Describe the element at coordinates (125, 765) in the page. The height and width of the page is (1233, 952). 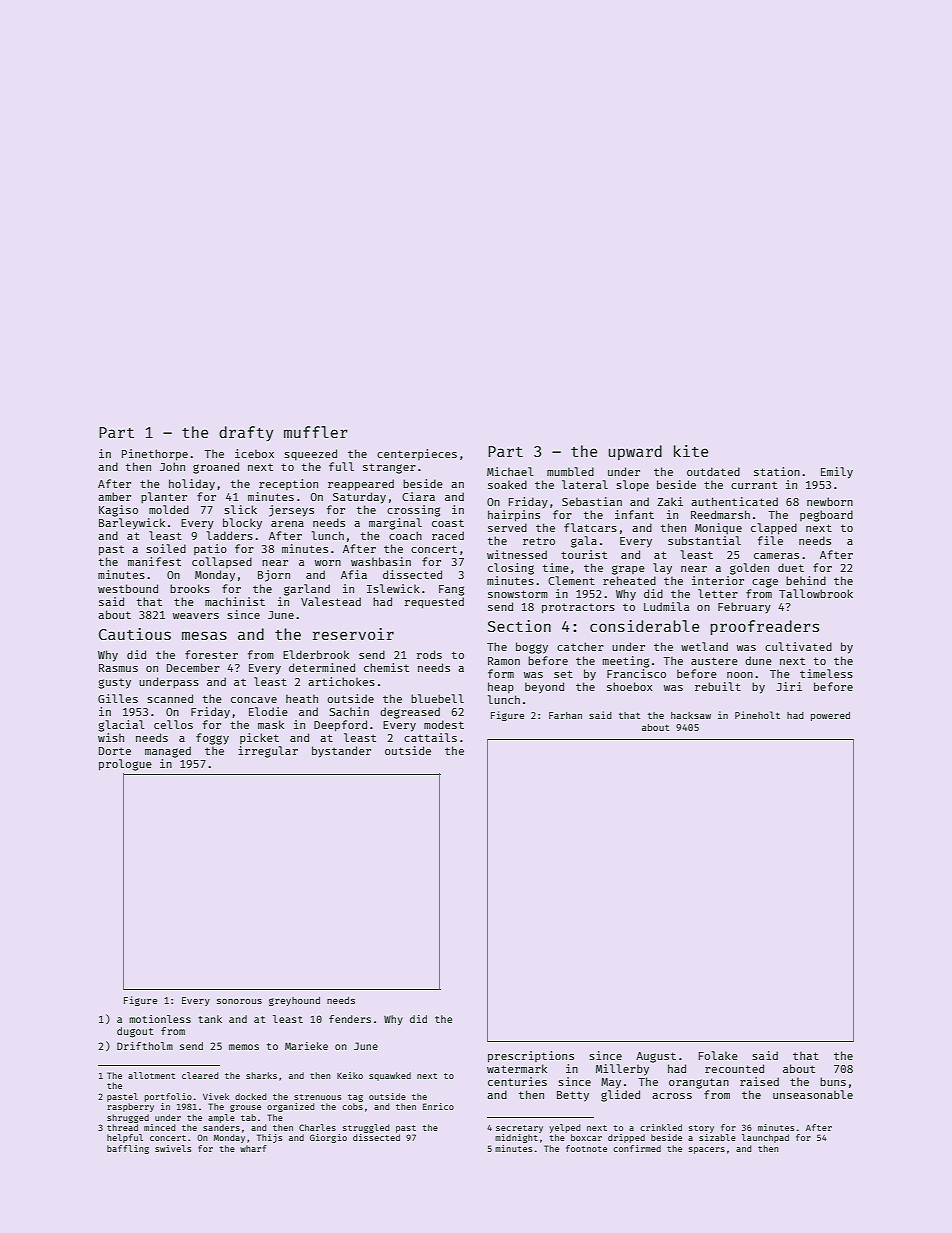
I see `prologue` at that location.
